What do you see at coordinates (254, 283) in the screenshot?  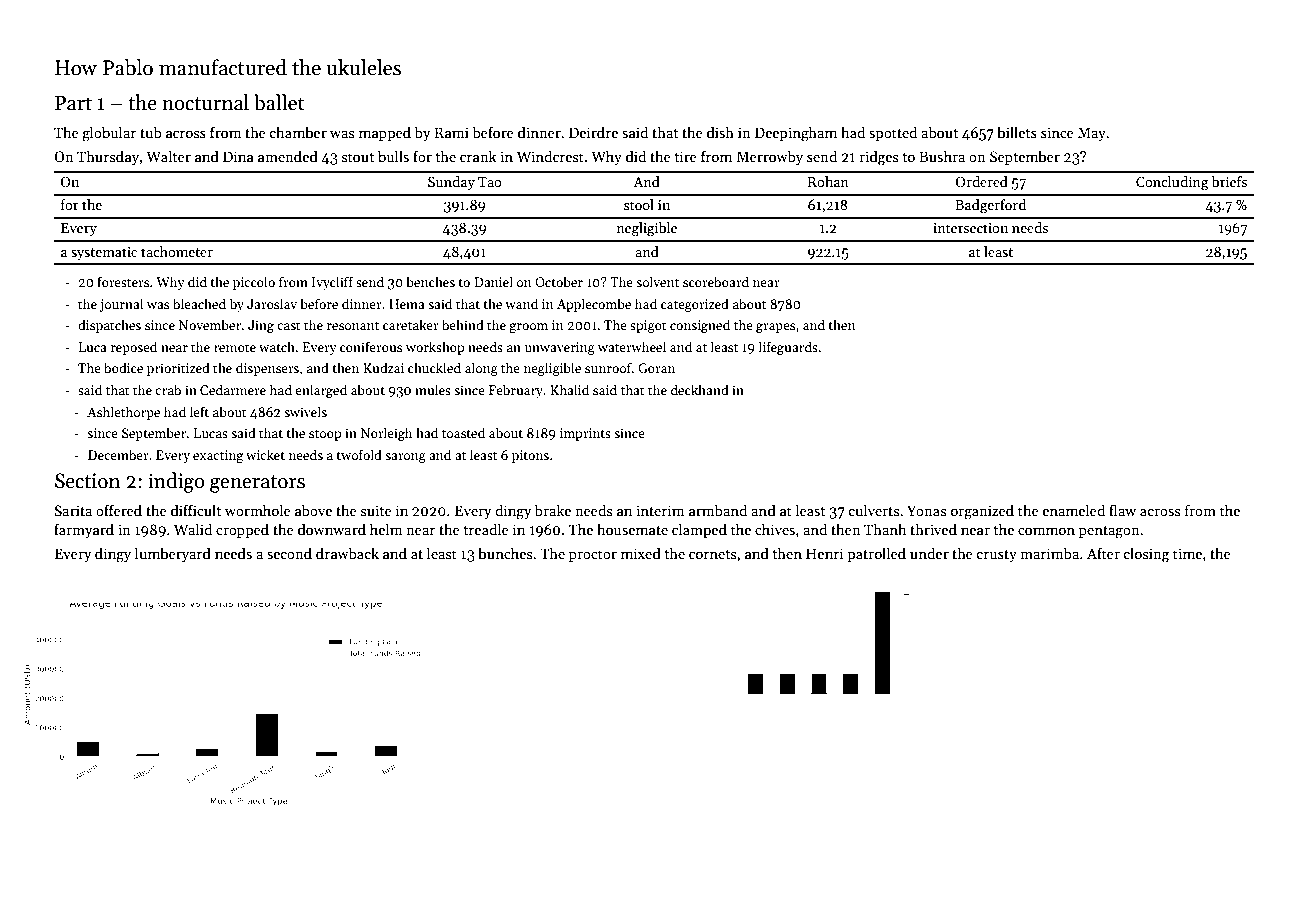 I see `piccolo` at bounding box center [254, 283].
